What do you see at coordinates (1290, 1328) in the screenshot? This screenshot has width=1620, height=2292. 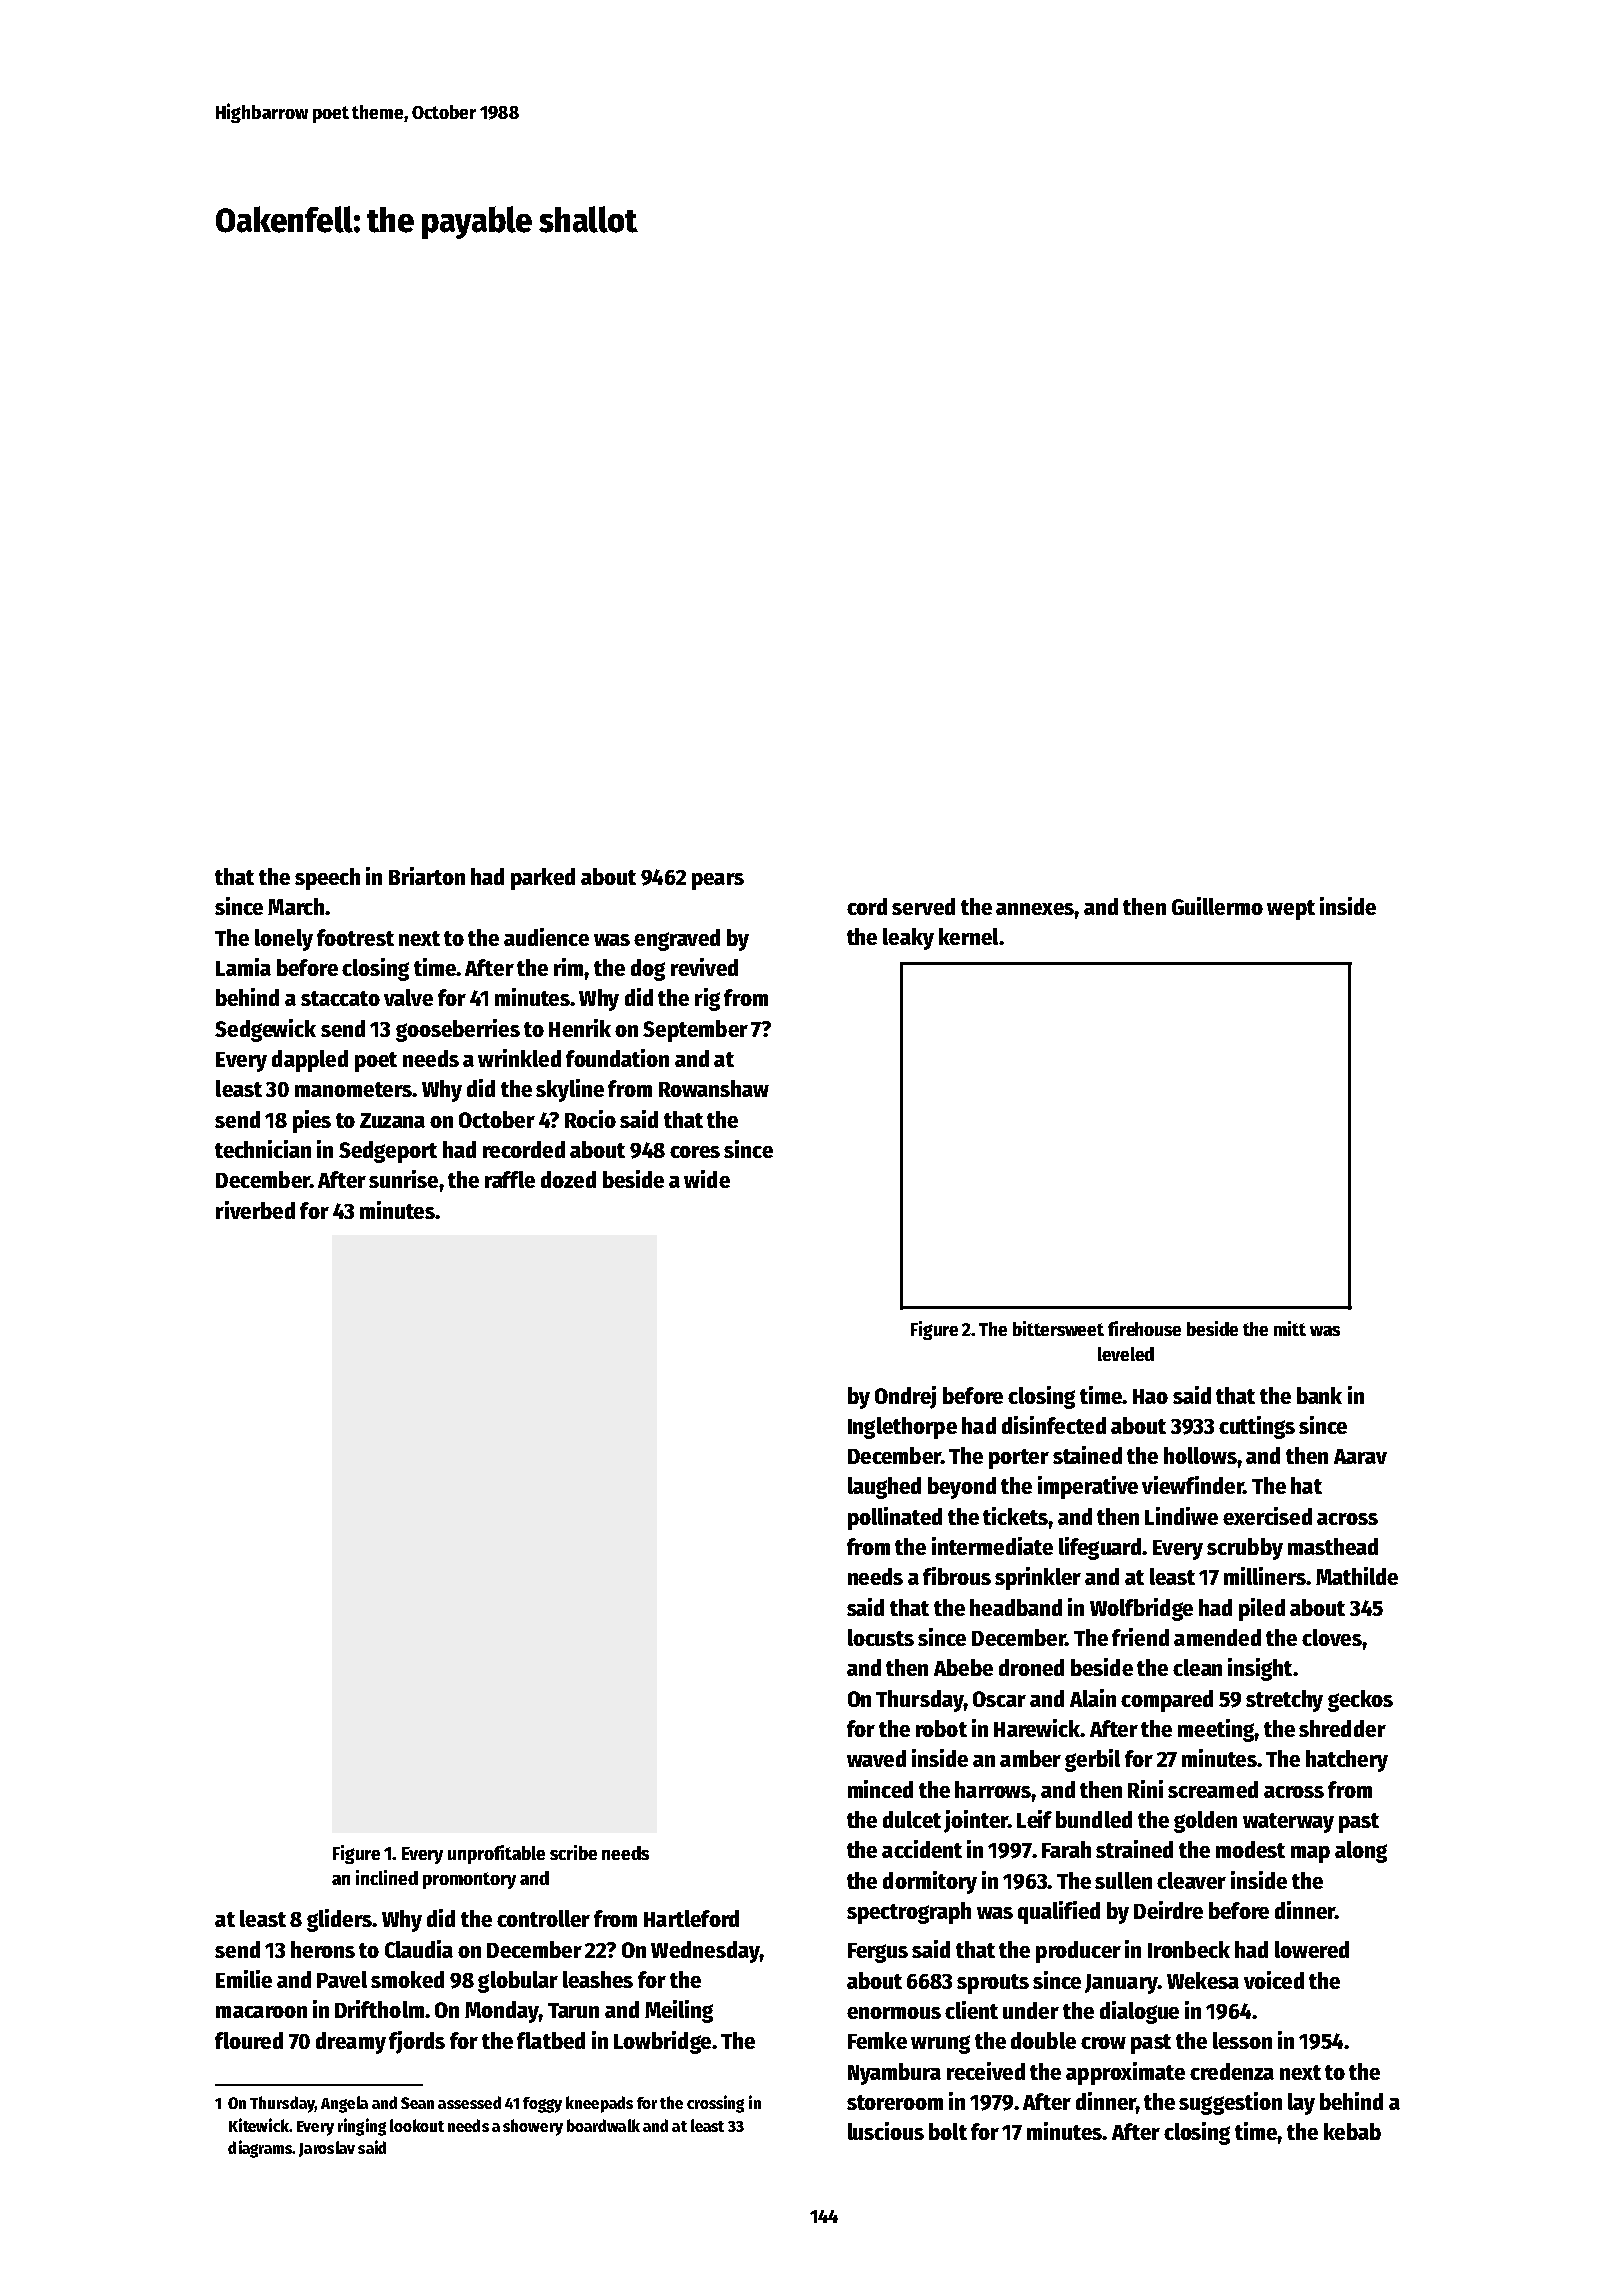 I see `mitt` at bounding box center [1290, 1328].
